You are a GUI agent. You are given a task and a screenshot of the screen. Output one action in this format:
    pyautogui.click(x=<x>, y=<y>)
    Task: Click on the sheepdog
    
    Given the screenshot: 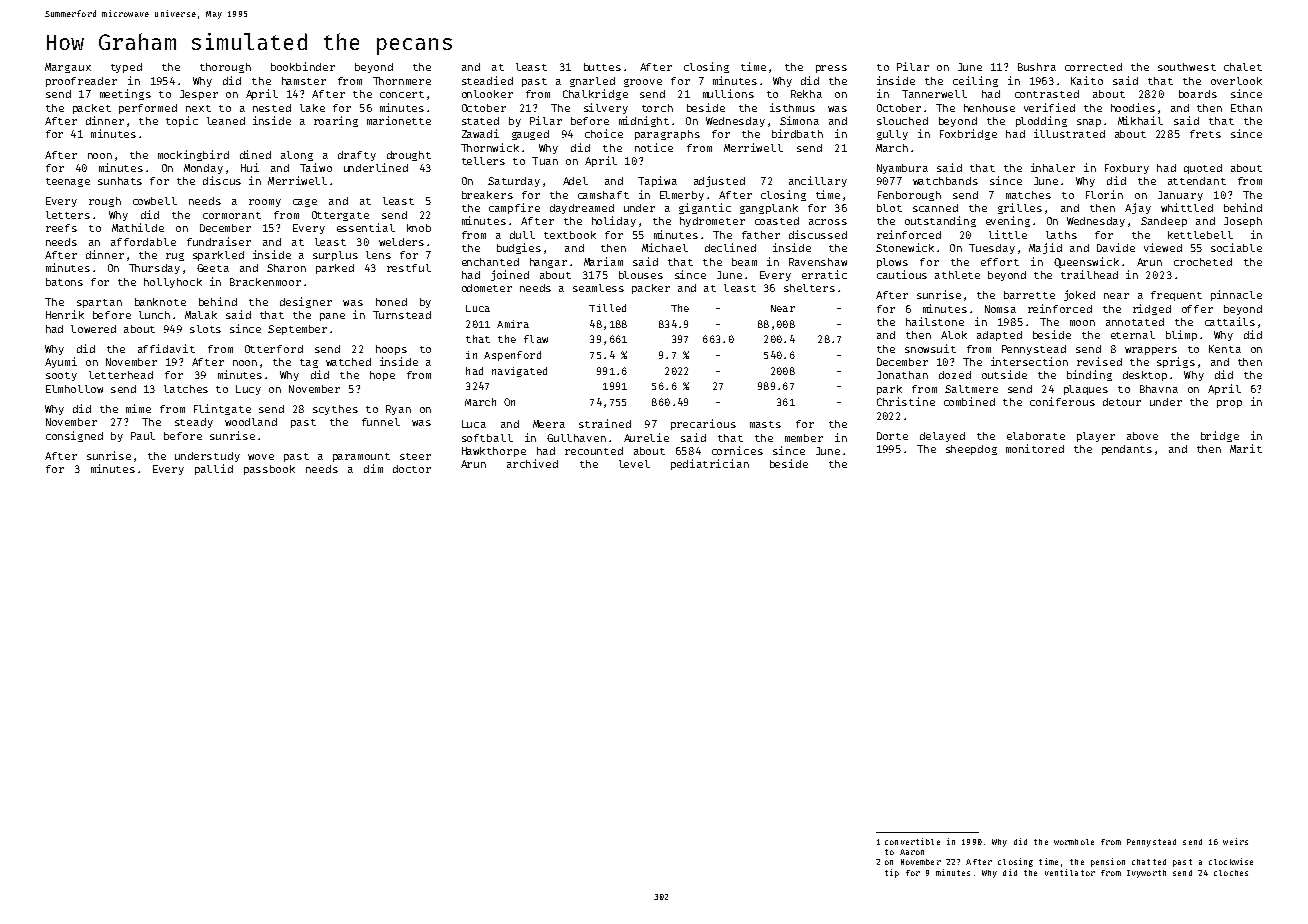 What is the action you would take?
    pyautogui.click(x=971, y=450)
